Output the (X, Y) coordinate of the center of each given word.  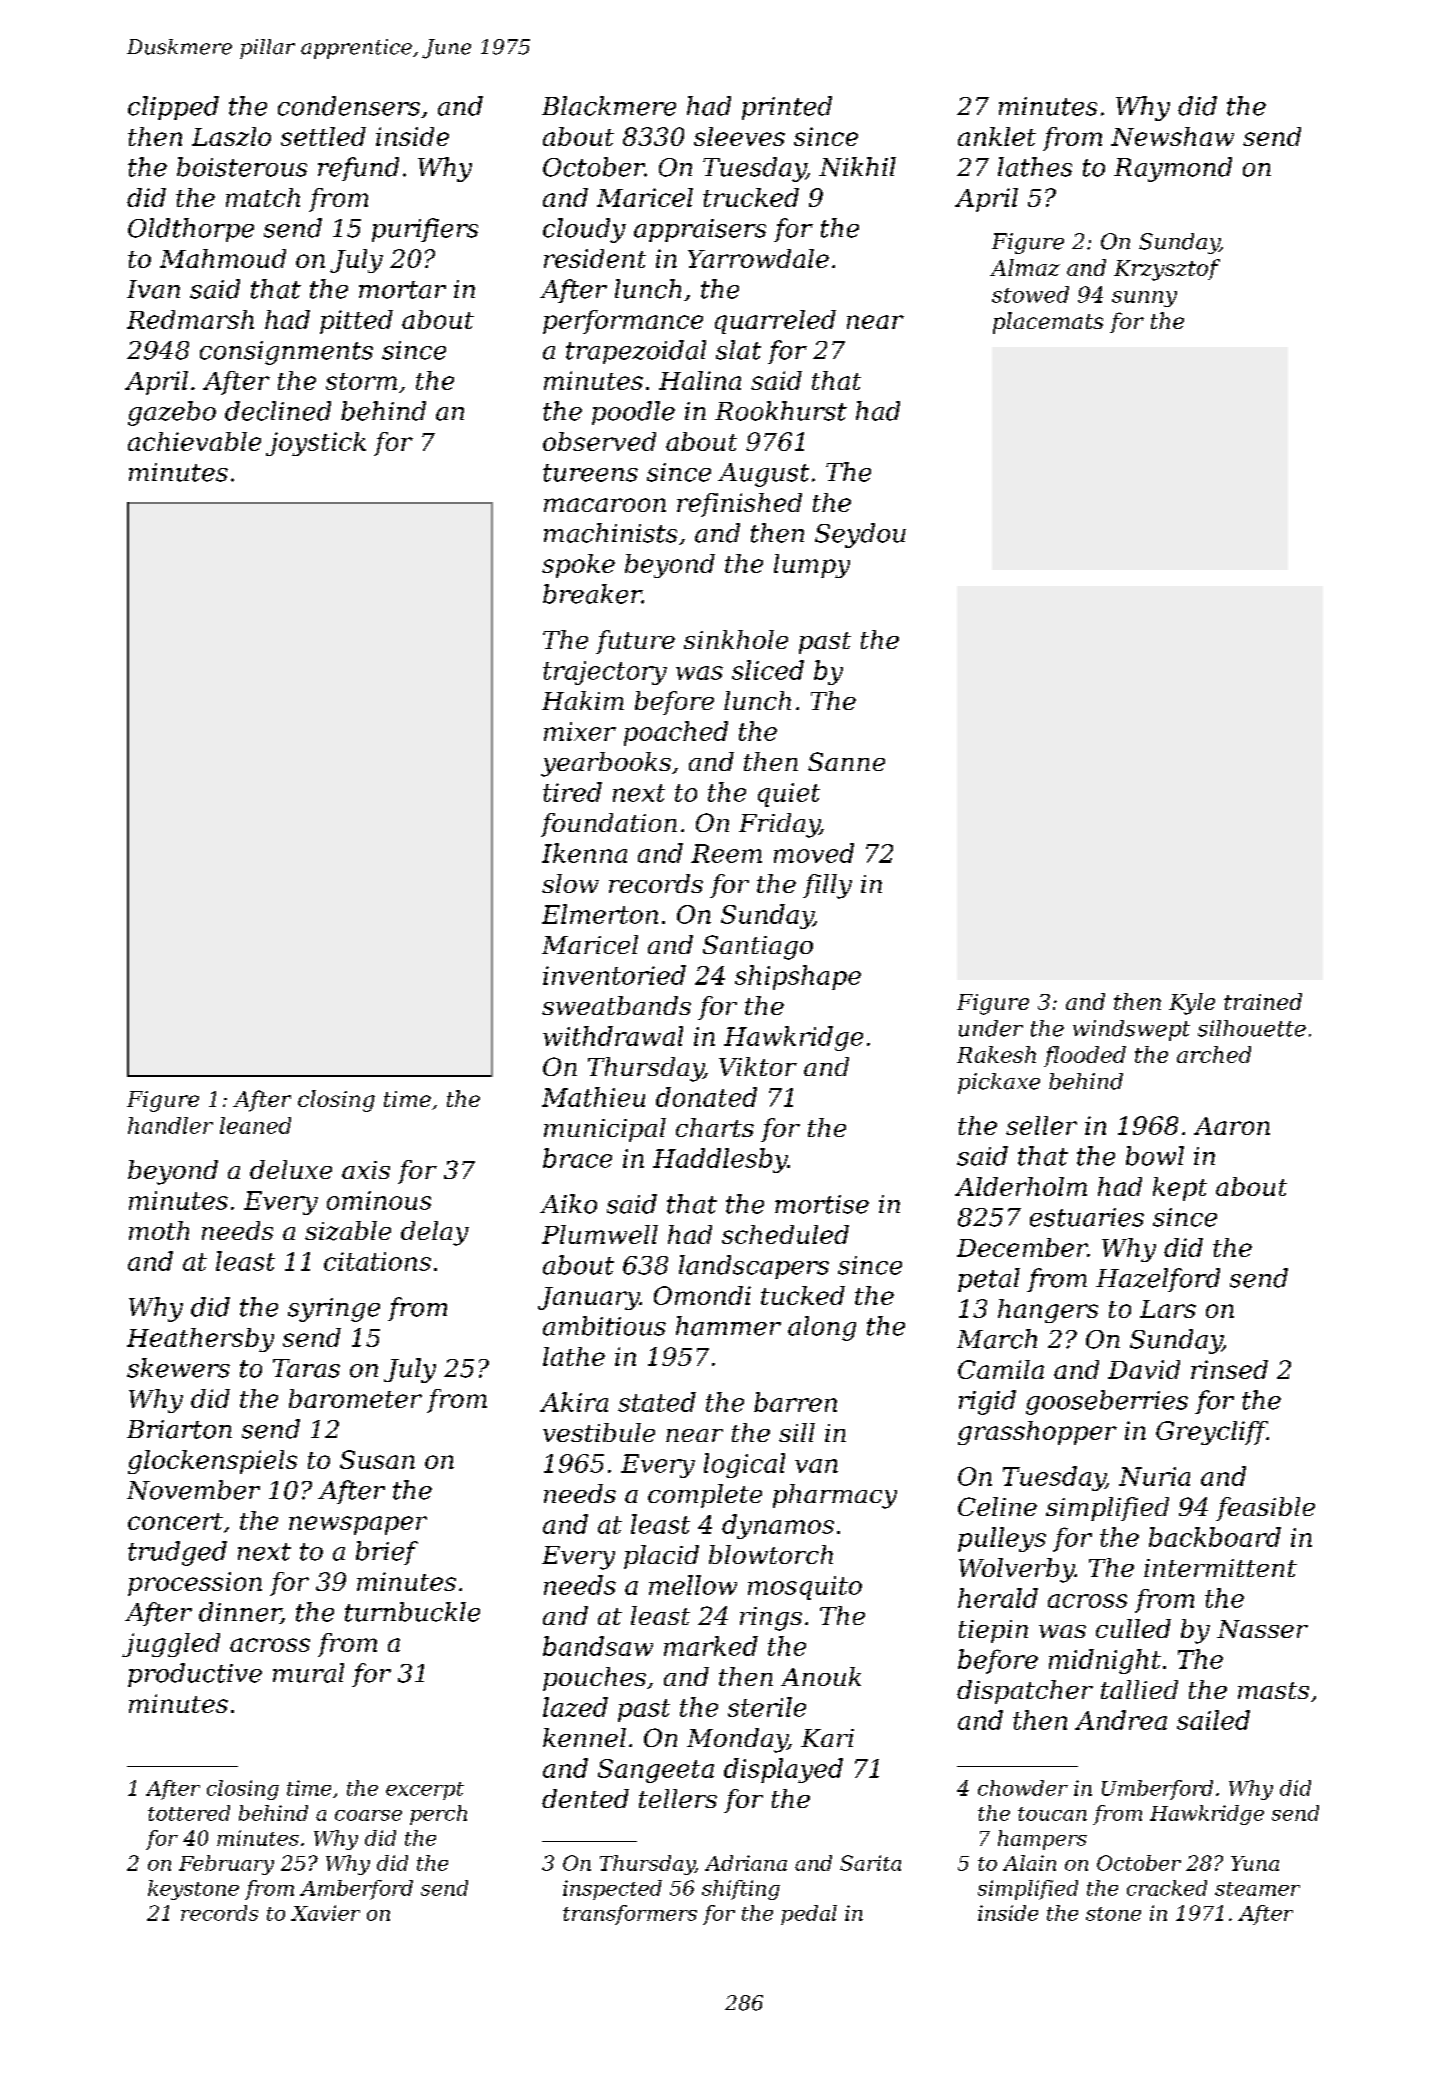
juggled (171, 1645)
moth (159, 1230)
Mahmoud (223, 258)
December (1022, 1247)
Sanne (846, 761)
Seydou (860, 535)
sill (797, 1432)
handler (170, 1125)
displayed (783, 1770)
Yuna (1255, 1863)
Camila (1001, 1369)
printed (787, 108)
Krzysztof (1167, 270)
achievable (194, 441)
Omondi (702, 1295)
